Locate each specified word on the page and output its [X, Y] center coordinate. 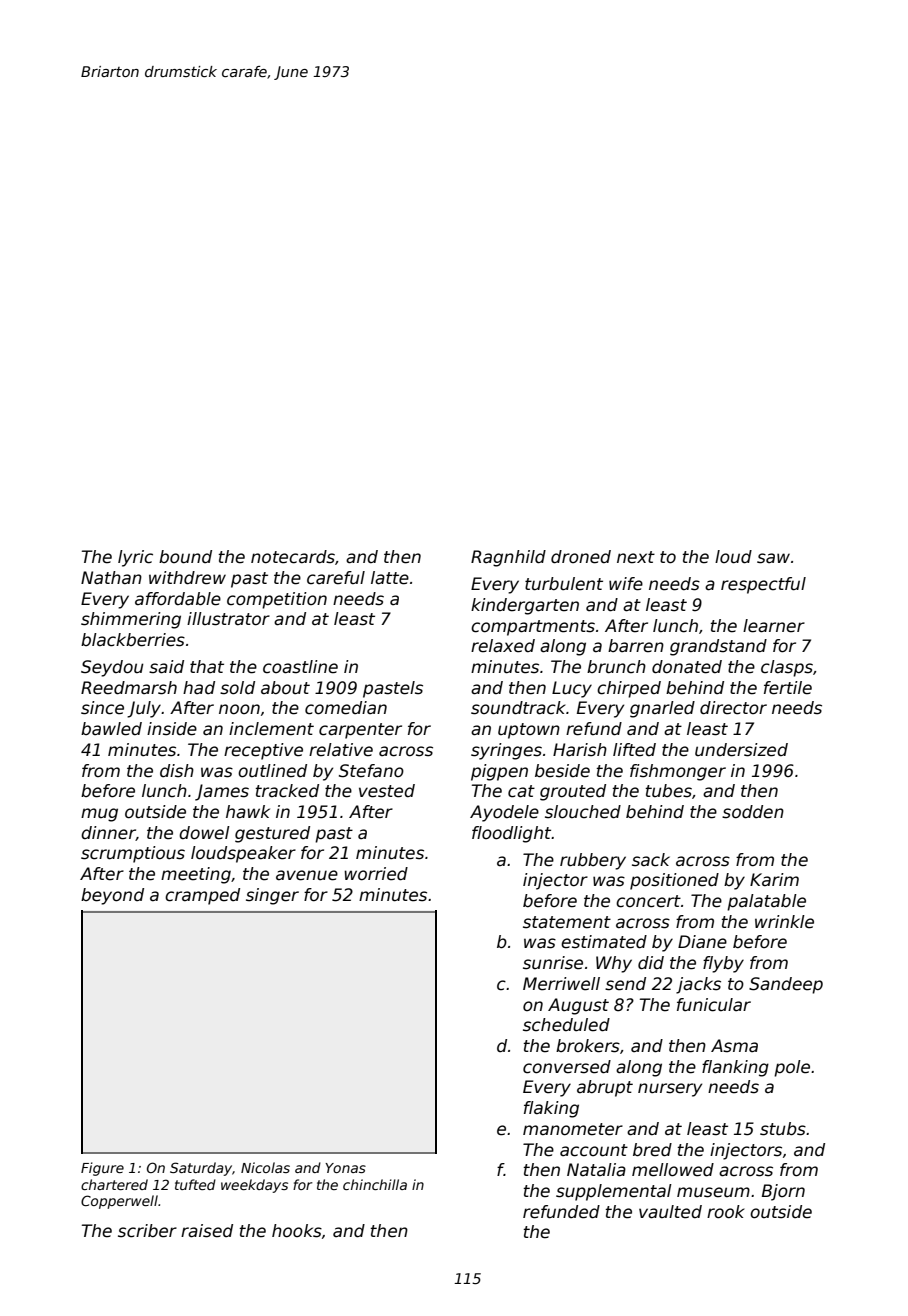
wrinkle [784, 922]
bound [185, 557]
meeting [196, 875]
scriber [147, 1231]
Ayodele [504, 813]
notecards [293, 557]
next [636, 557]
